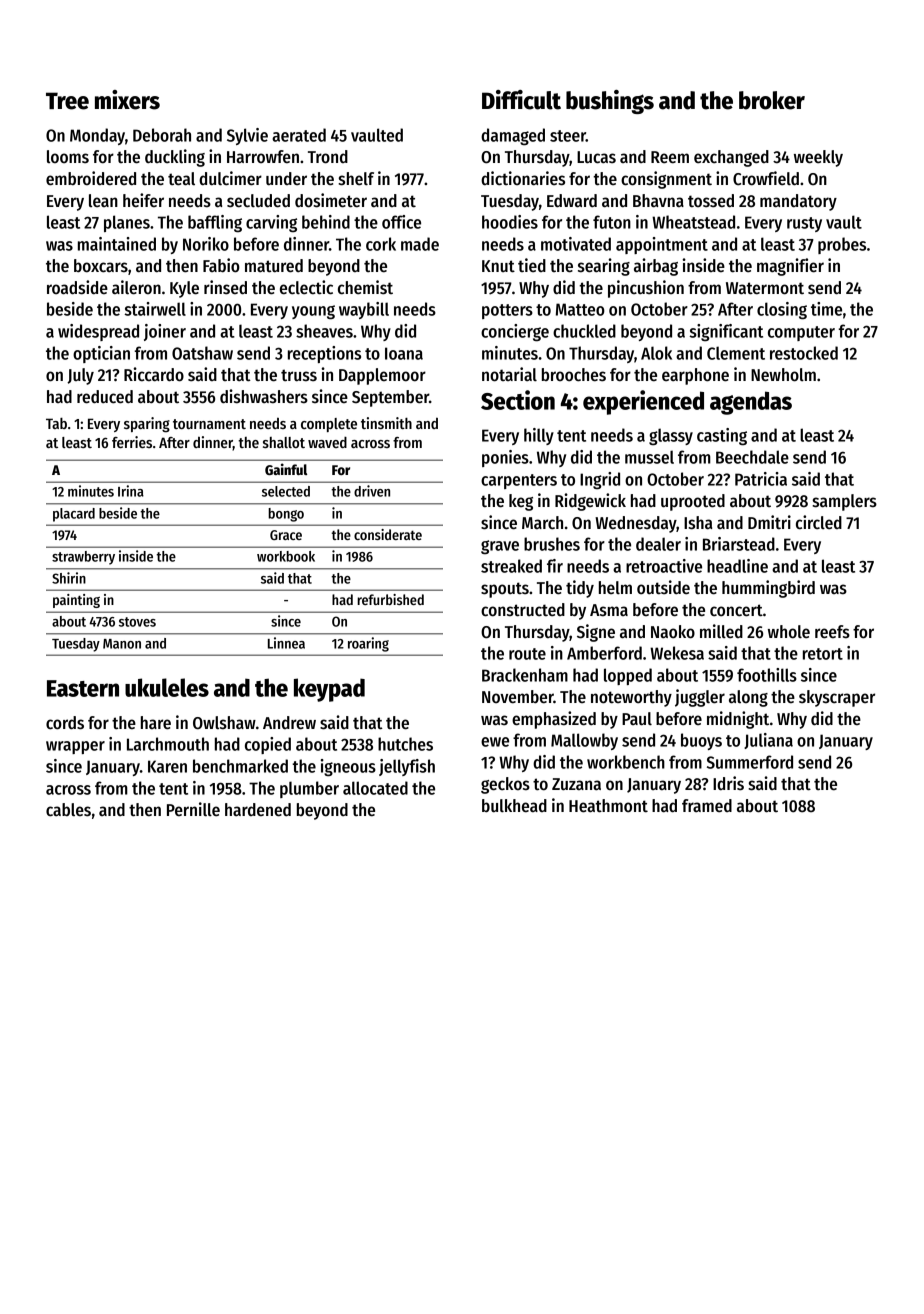 This document has width=924, height=1314. Describe the element at coordinates (289, 723) in the document. I see `Andrew` at that location.
